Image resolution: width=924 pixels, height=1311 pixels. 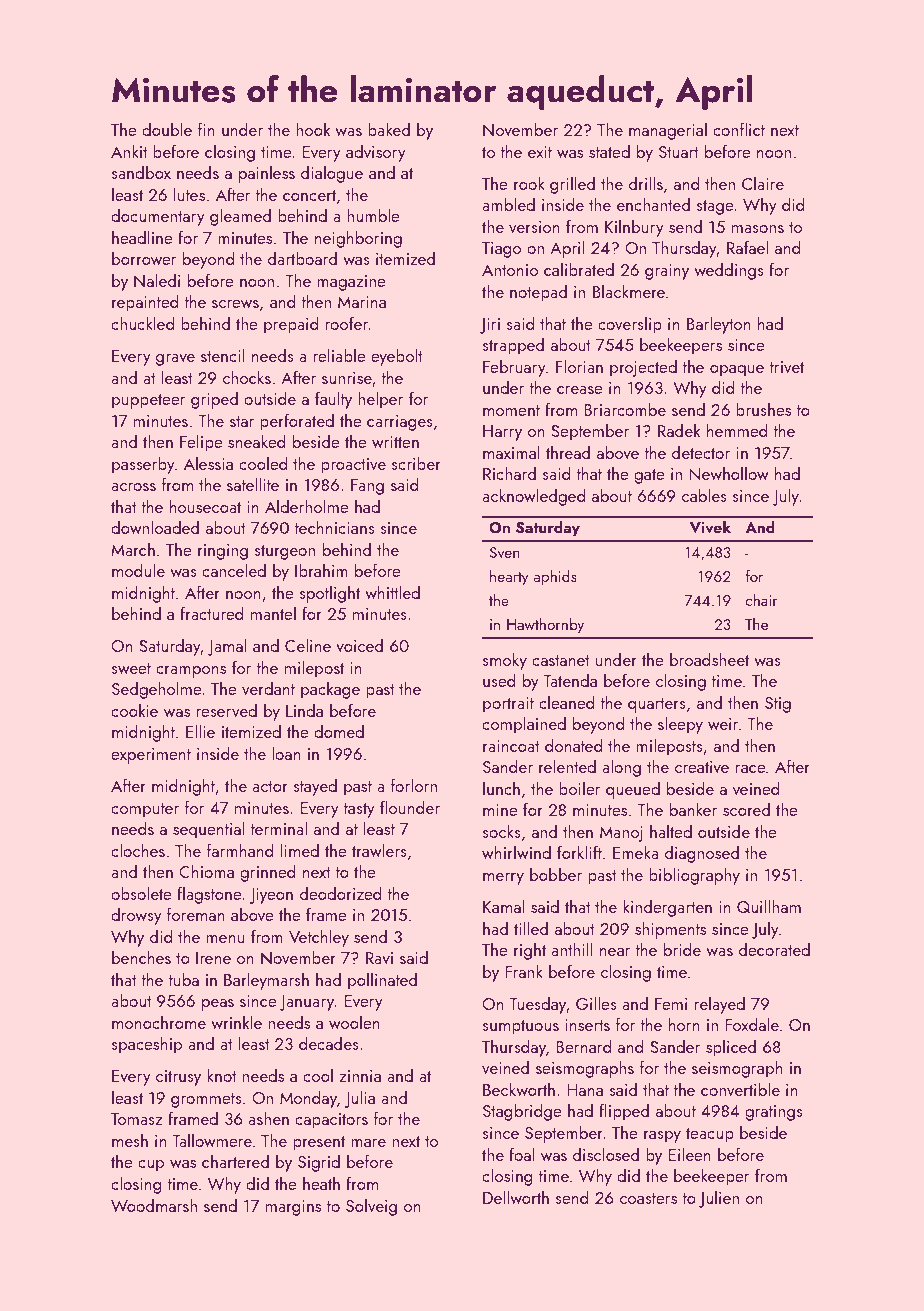 I want to click on scriber, so click(x=416, y=463).
